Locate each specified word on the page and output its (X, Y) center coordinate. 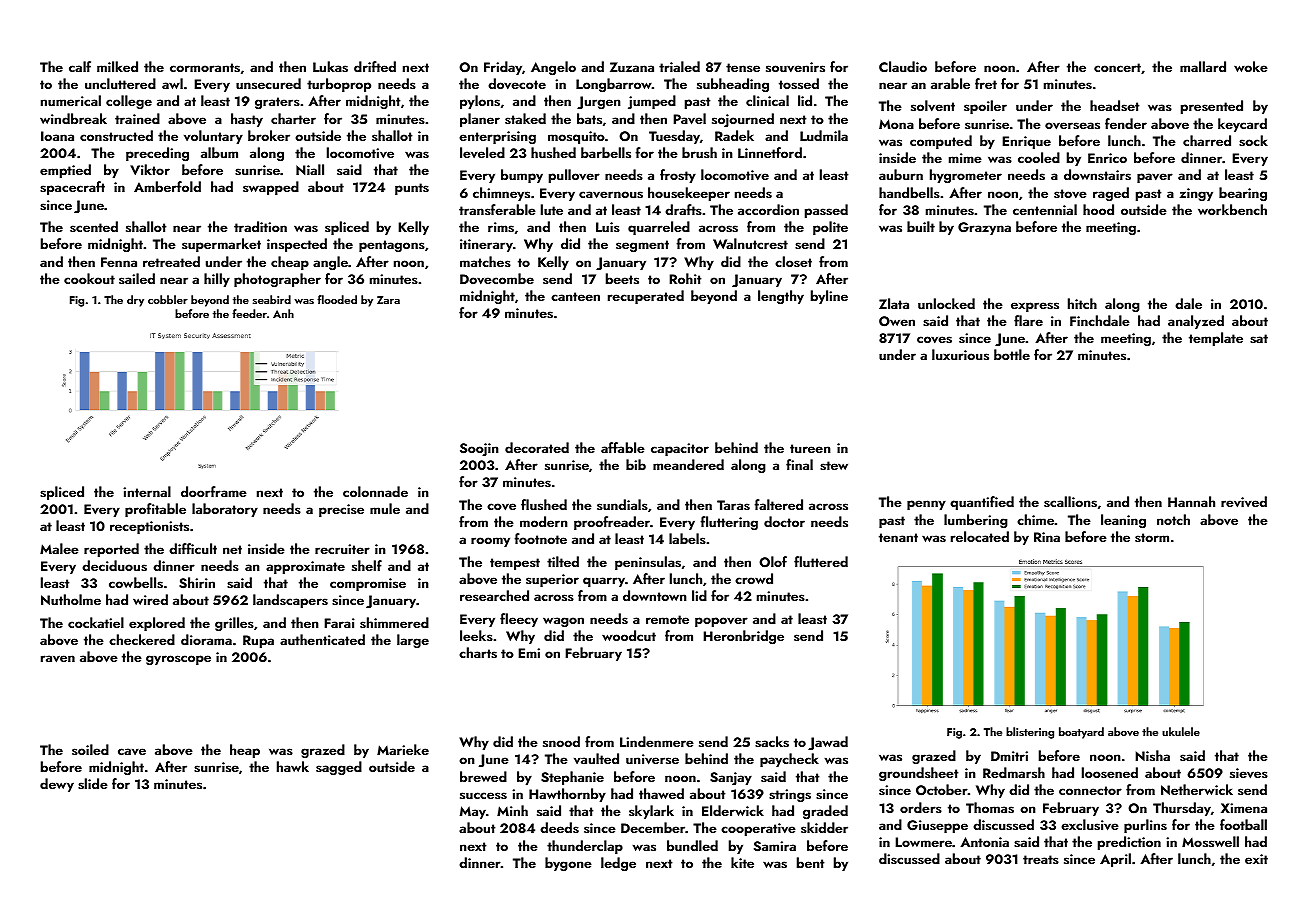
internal (147, 491)
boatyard (1081, 733)
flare (1028, 320)
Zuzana (632, 67)
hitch (1082, 303)
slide (93, 783)
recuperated (646, 297)
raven (58, 659)
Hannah (1191, 501)
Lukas (330, 66)
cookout (89, 278)
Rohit (685, 278)
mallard (1203, 66)
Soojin (479, 449)
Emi (529, 653)
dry (135, 301)
